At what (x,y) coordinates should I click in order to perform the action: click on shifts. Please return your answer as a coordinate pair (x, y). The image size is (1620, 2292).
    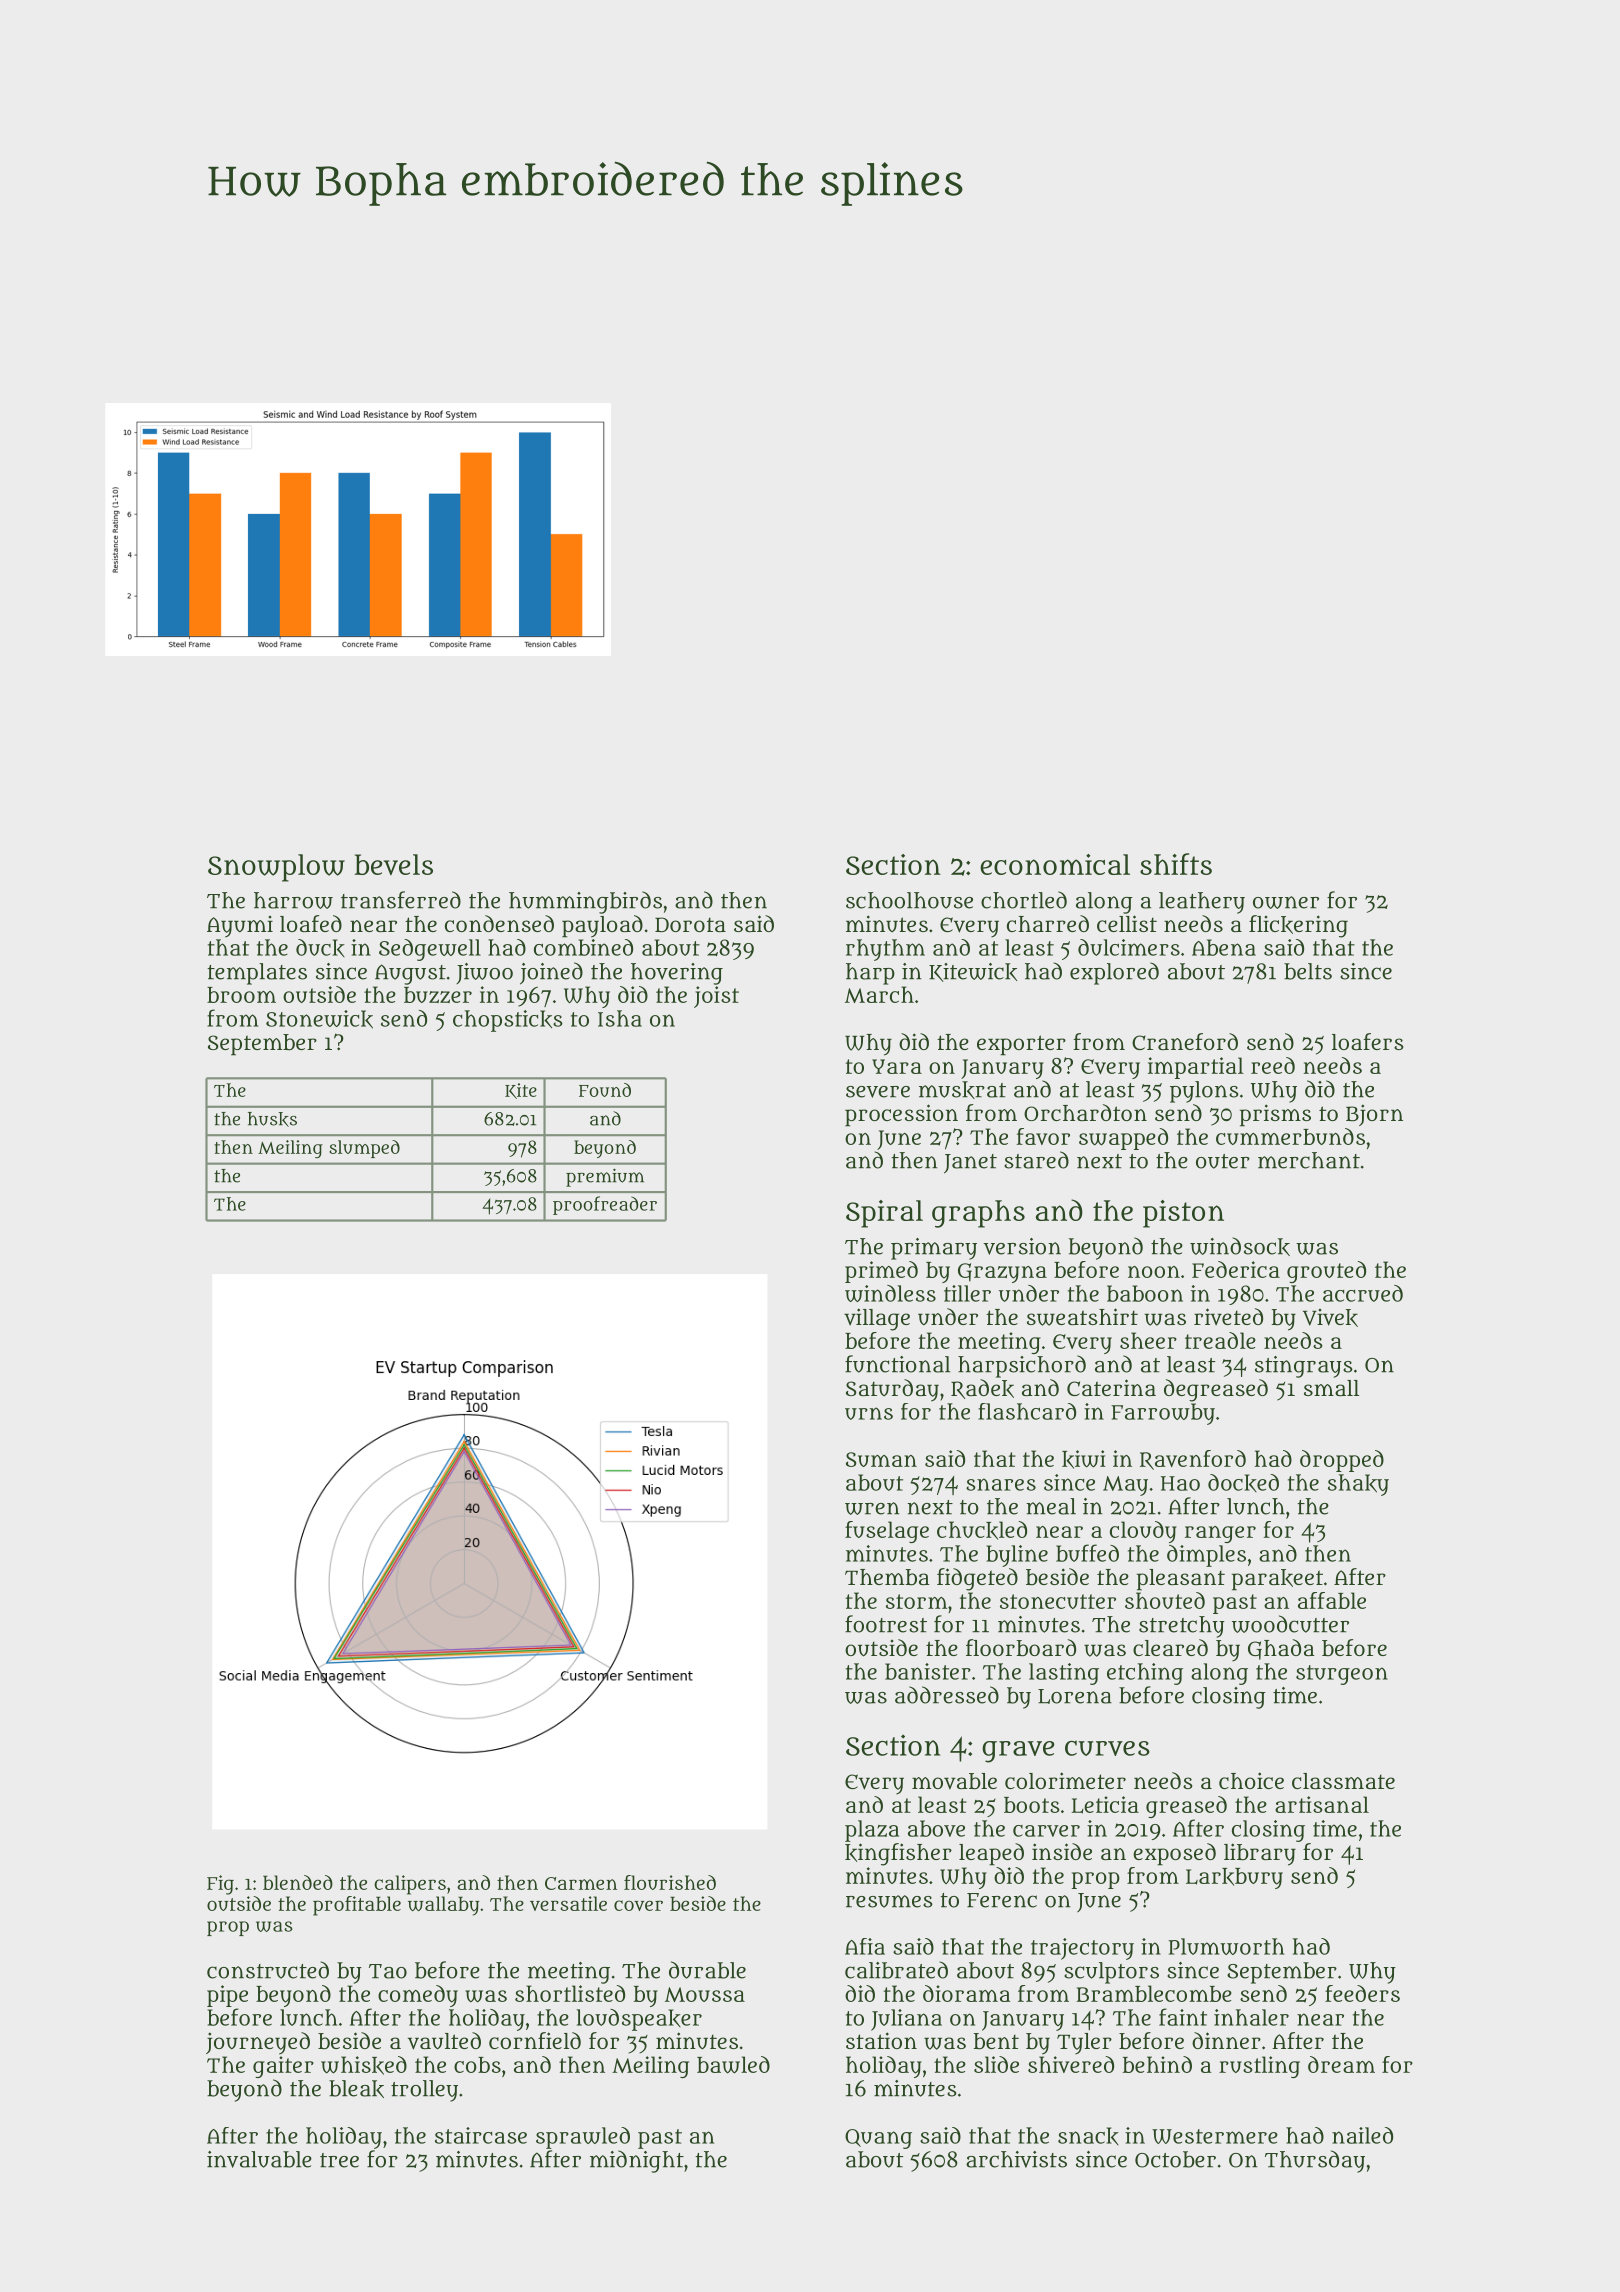
    Looking at the image, I should click on (1176, 864).
